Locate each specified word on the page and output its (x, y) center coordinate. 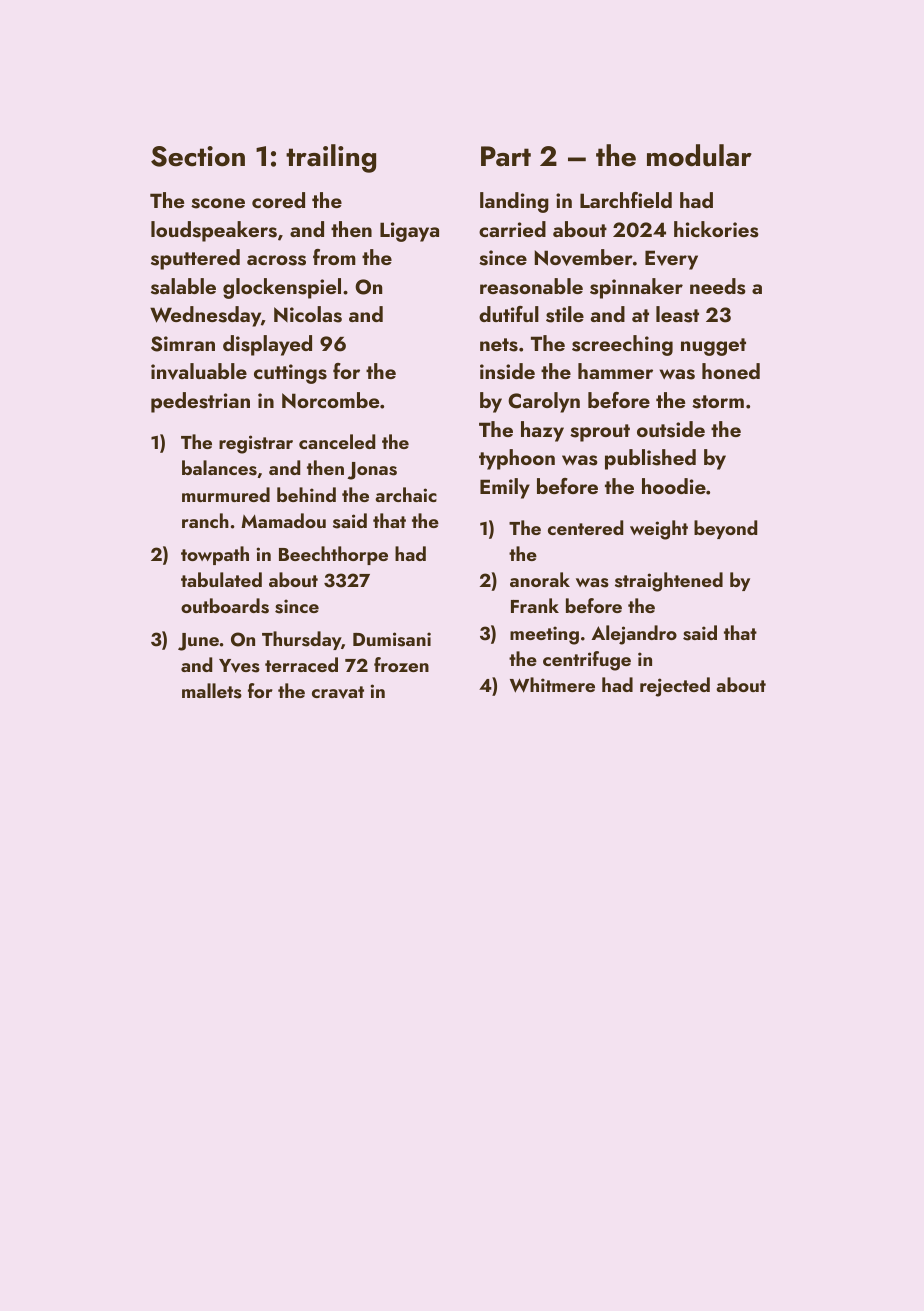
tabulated (221, 579)
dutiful (509, 314)
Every (671, 260)
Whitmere (552, 685)
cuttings (290, 374)
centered (585, 527)
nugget (713, 347)
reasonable (531, 286)
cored (278, 200)
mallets (212, 691)
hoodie (674, 486)
